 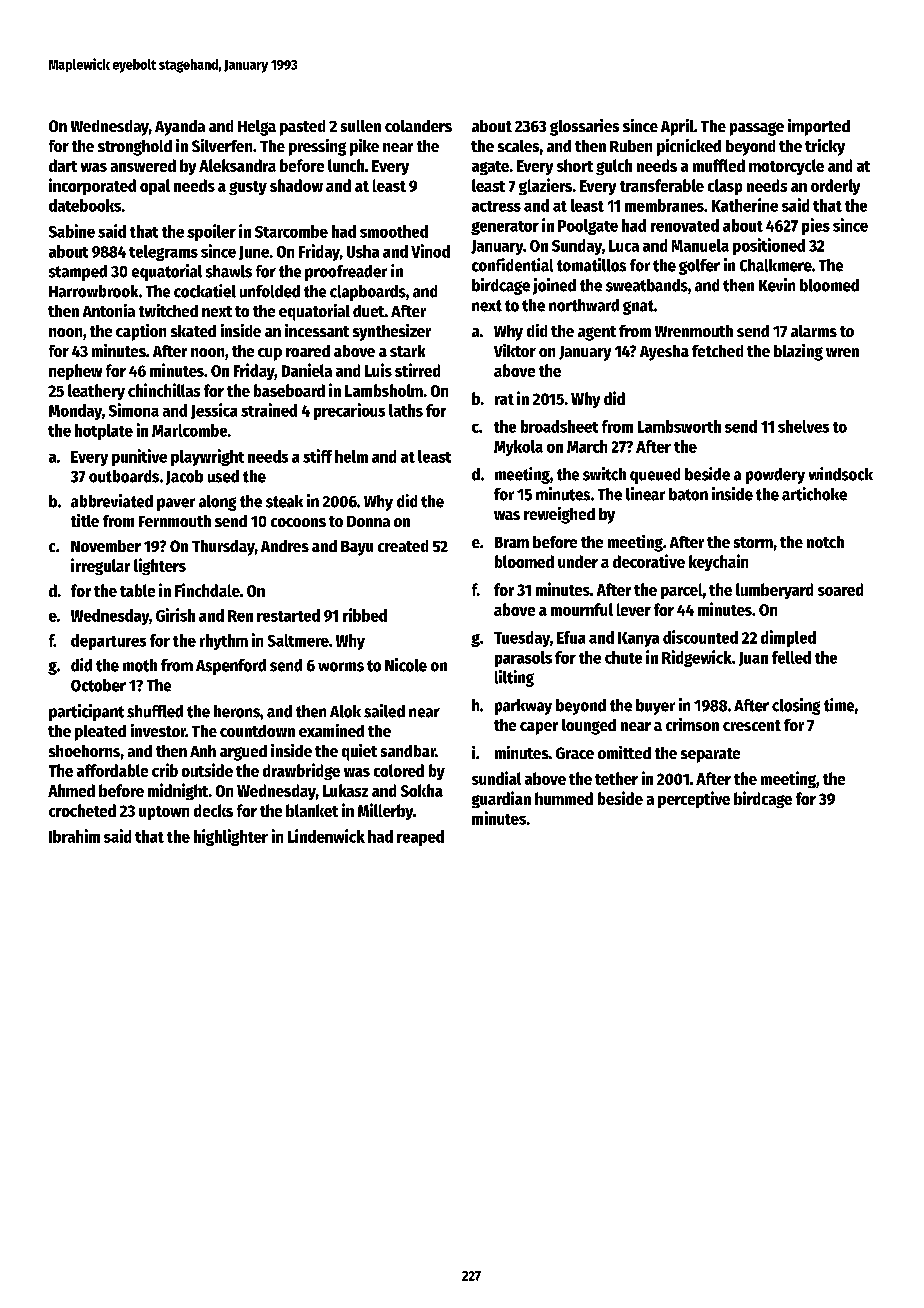 What do you see at coordinates (679, 426) in the image?
I see `Lambsworth` at bounding box center [679, 426].
